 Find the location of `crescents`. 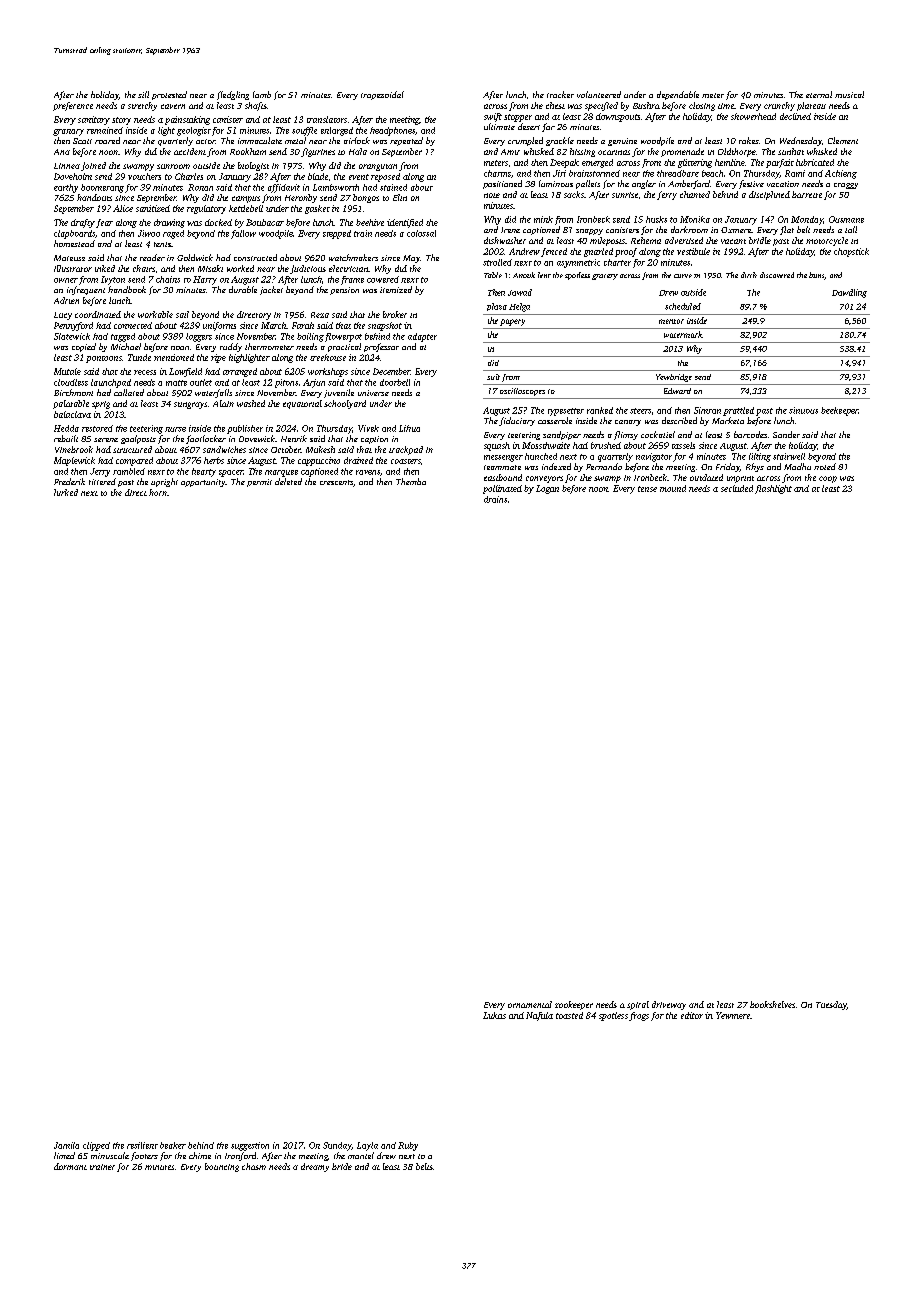

crescents is located at coordinates (336, 482).
